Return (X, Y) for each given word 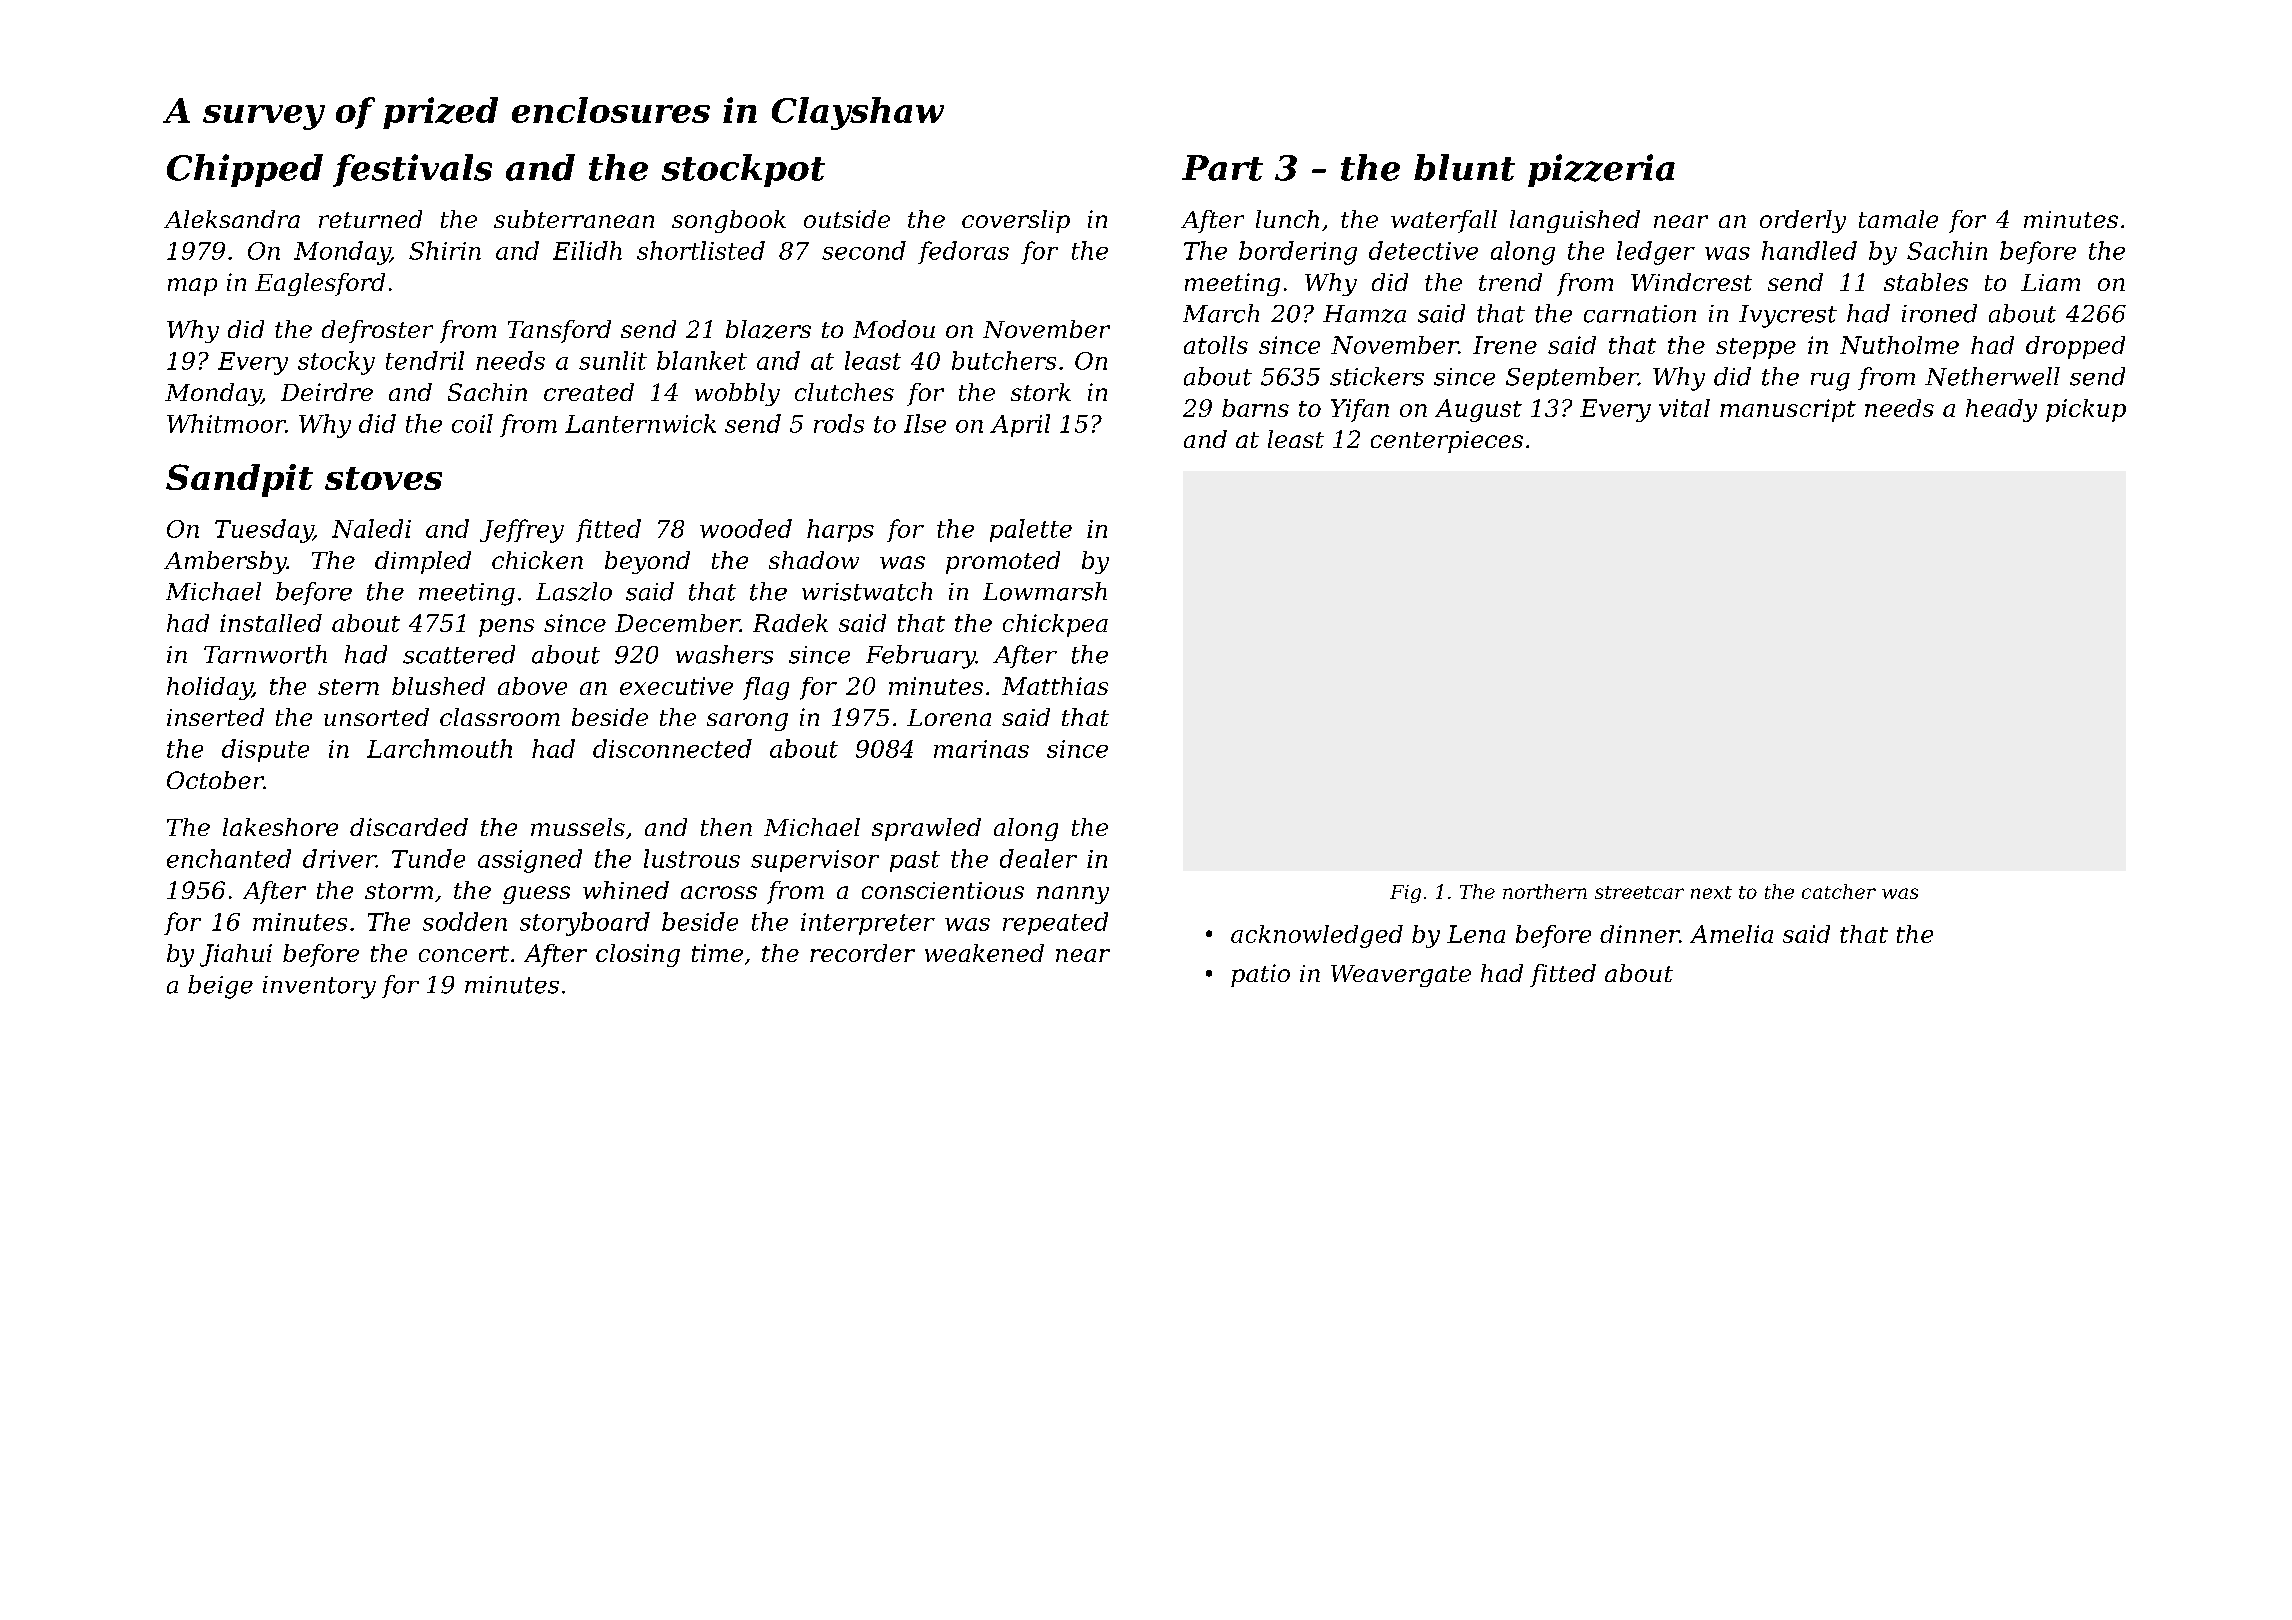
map (192, 287)
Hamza (1364, 314)
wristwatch (867, 591)
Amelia (1731, 934)
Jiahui (236, 955)
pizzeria (1601, 170)
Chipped (245, 170)
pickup (2086, 410)
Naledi (371, 528)
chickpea (1055, 625)
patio (1260, 975)
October (215, 780)
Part (1222, 168)
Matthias (1055, 686)
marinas (981, 749)
